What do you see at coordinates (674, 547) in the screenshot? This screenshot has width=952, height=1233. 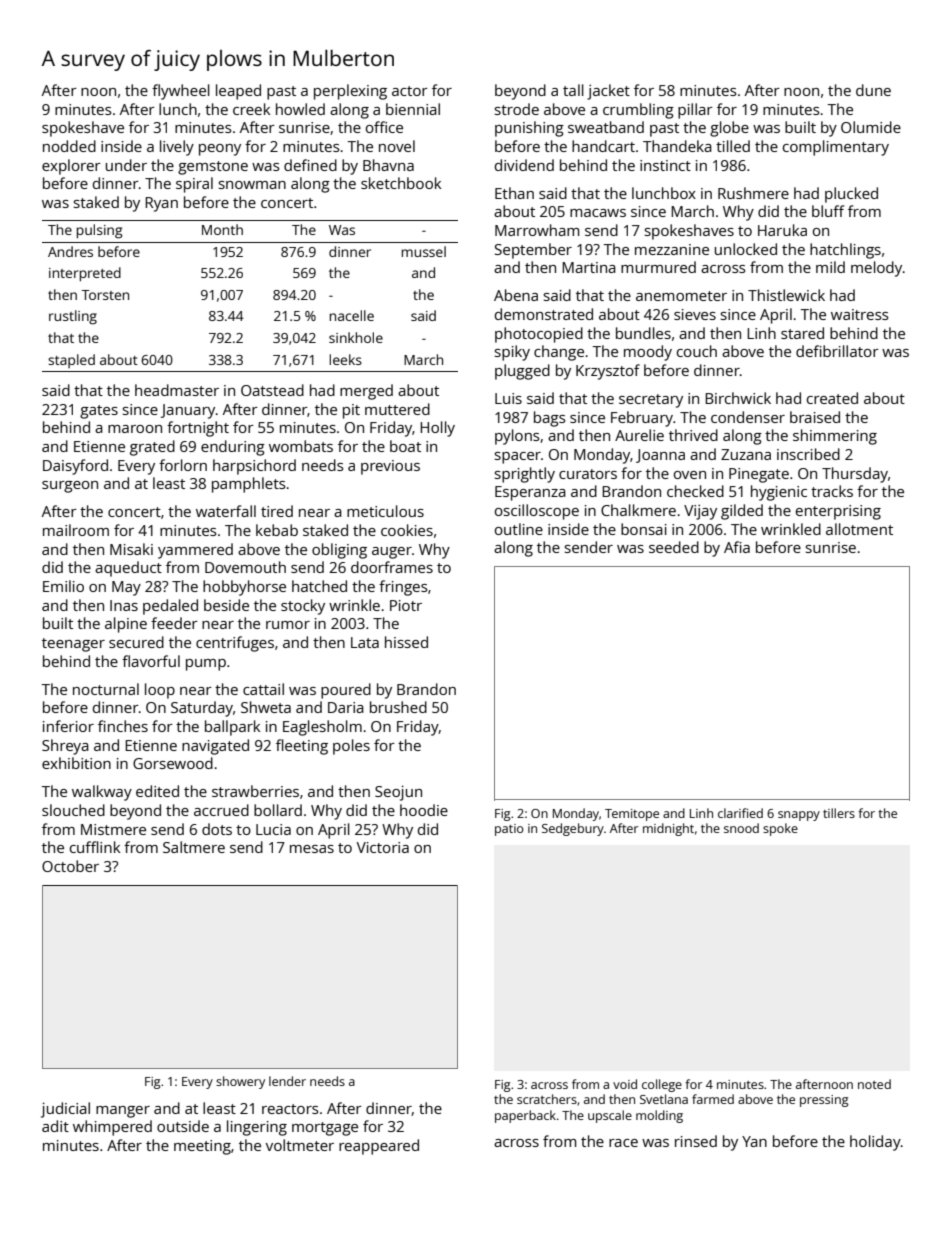 I see `seeded` at bounding box center [674, 547].
